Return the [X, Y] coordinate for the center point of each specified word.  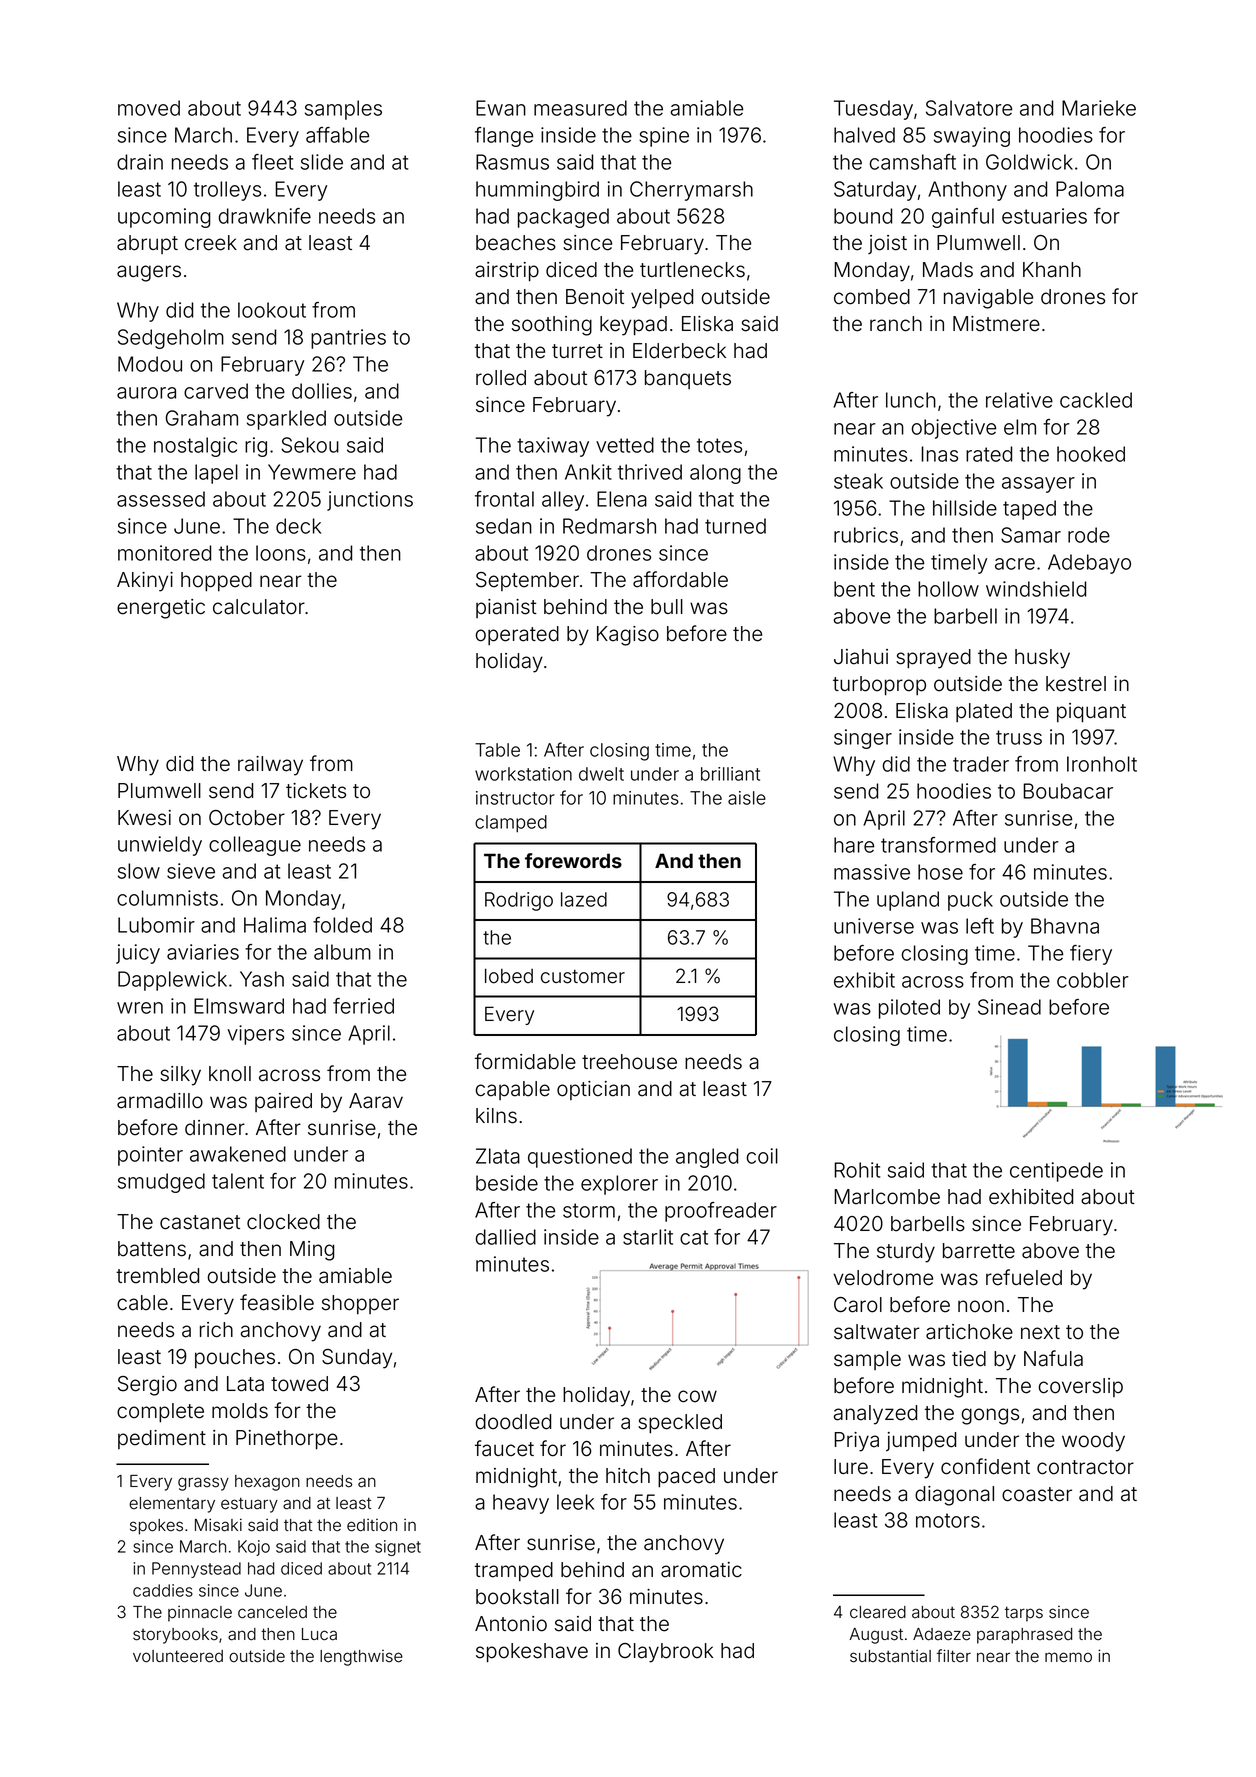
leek [575, 1502]
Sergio [147, 1386]
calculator [259, 607]
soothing [552, 326]
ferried [363, 1006]
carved [216, 391]
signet [398, 1548]
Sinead [1009, 1007]
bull [667, 607]
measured [580, 108]
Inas [939, 454]
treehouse [629, 1062]
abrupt [147, 244]
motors [948, 1520]
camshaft [913, 162]
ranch [896, 324]
